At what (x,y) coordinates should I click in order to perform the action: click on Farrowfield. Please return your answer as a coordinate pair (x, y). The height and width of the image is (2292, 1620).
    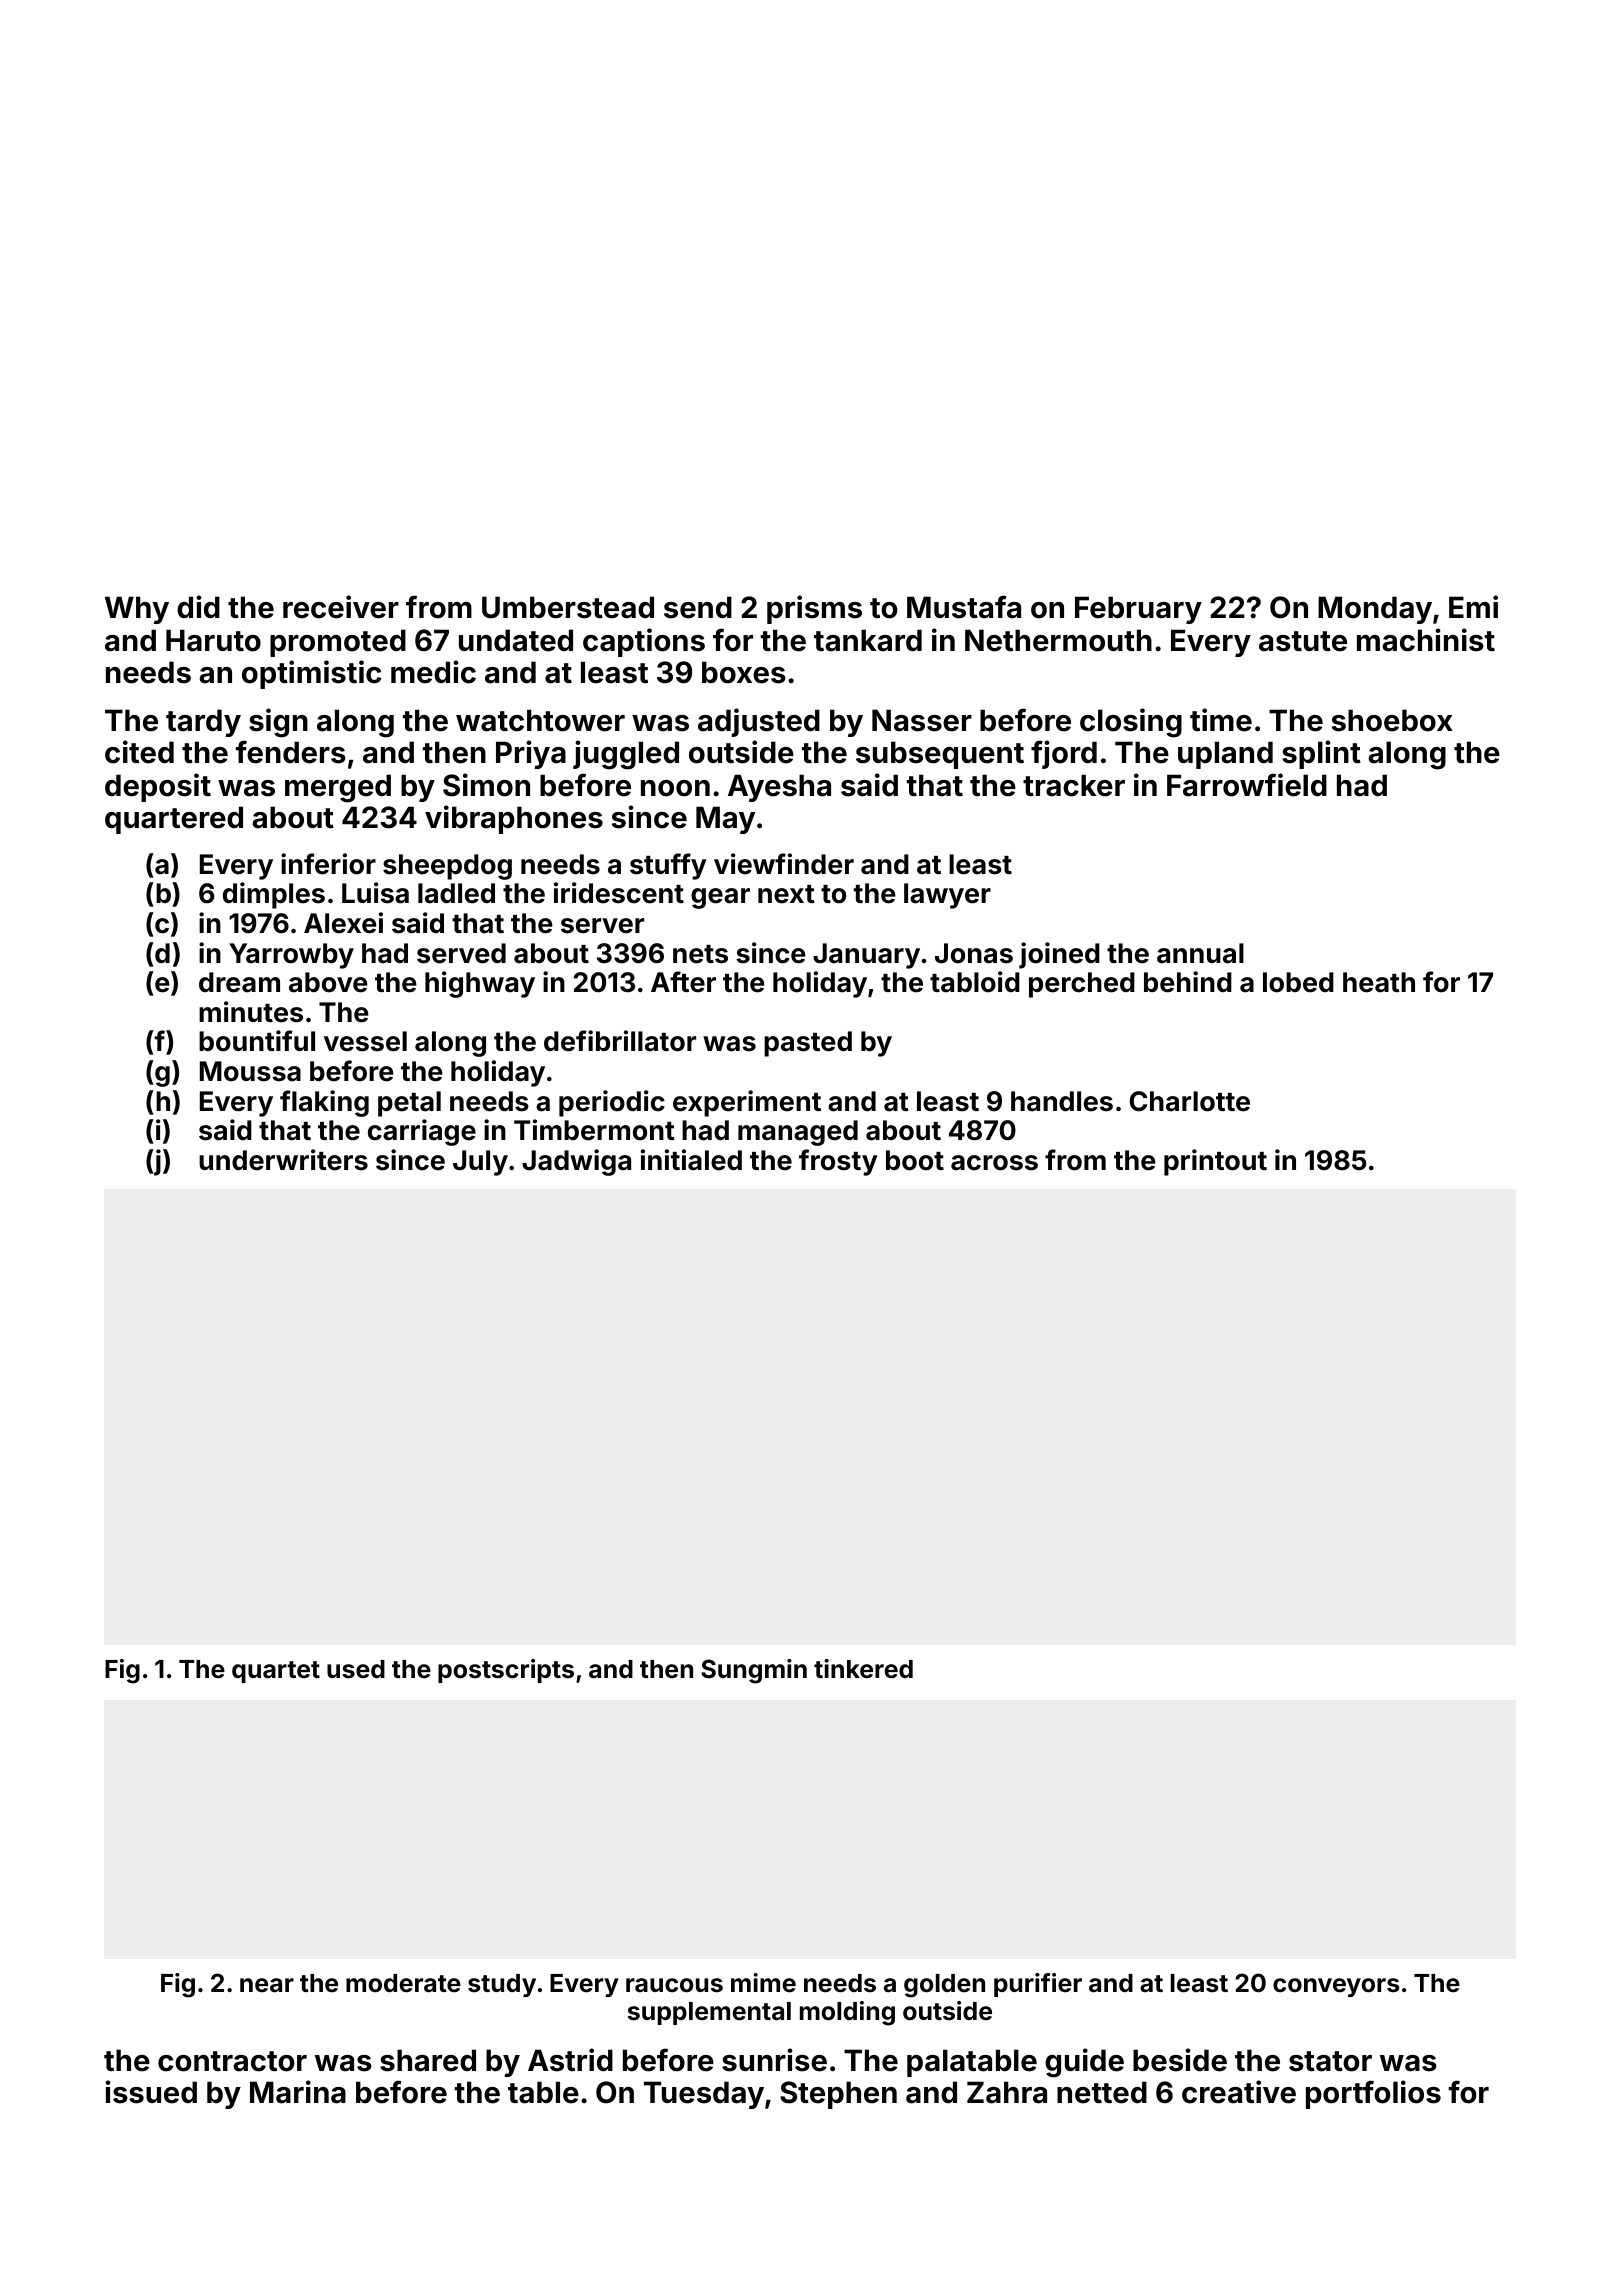
    Looking at the image, I should click on (1247, 785).
